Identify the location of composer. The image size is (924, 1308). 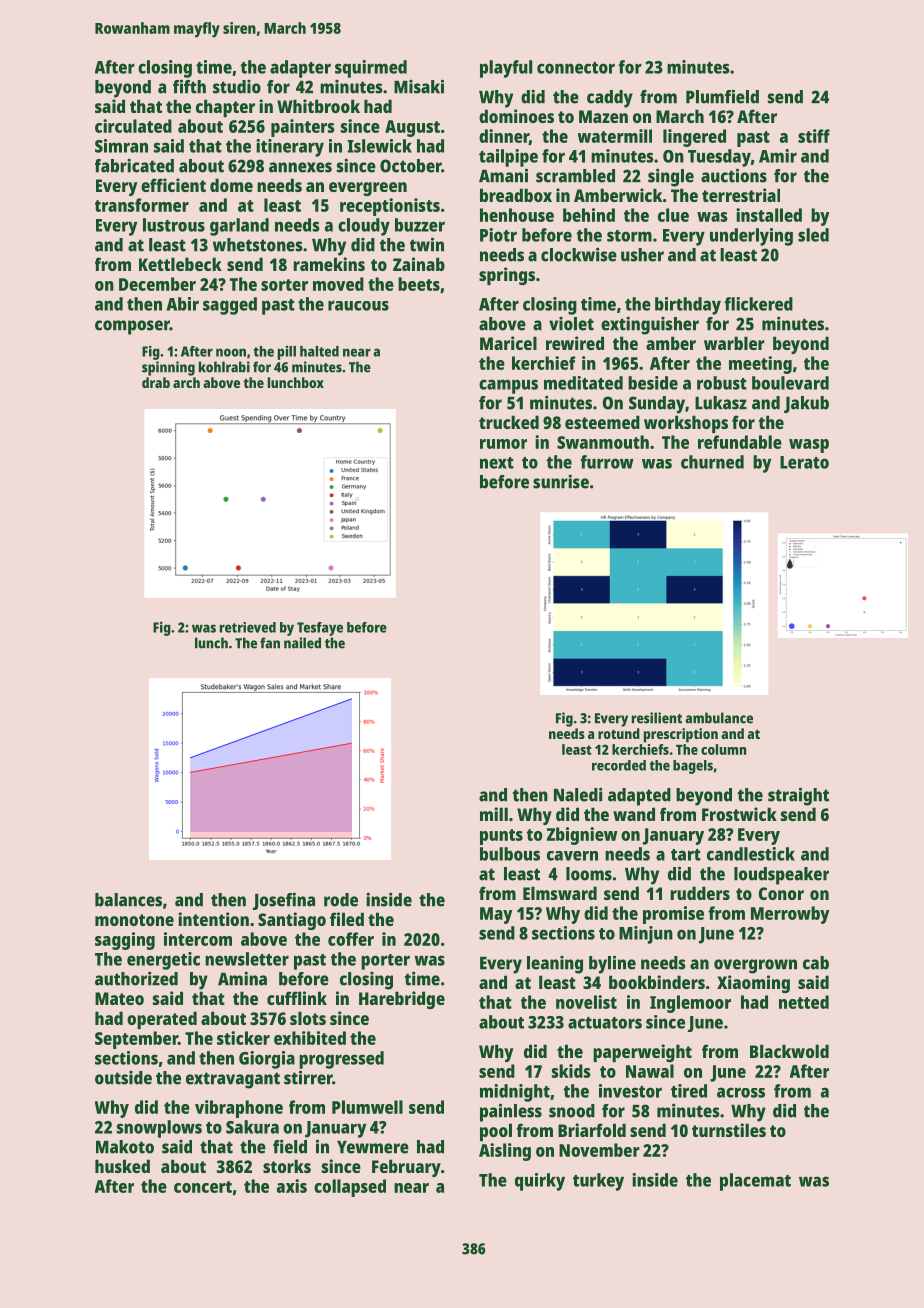
(132, 327).
